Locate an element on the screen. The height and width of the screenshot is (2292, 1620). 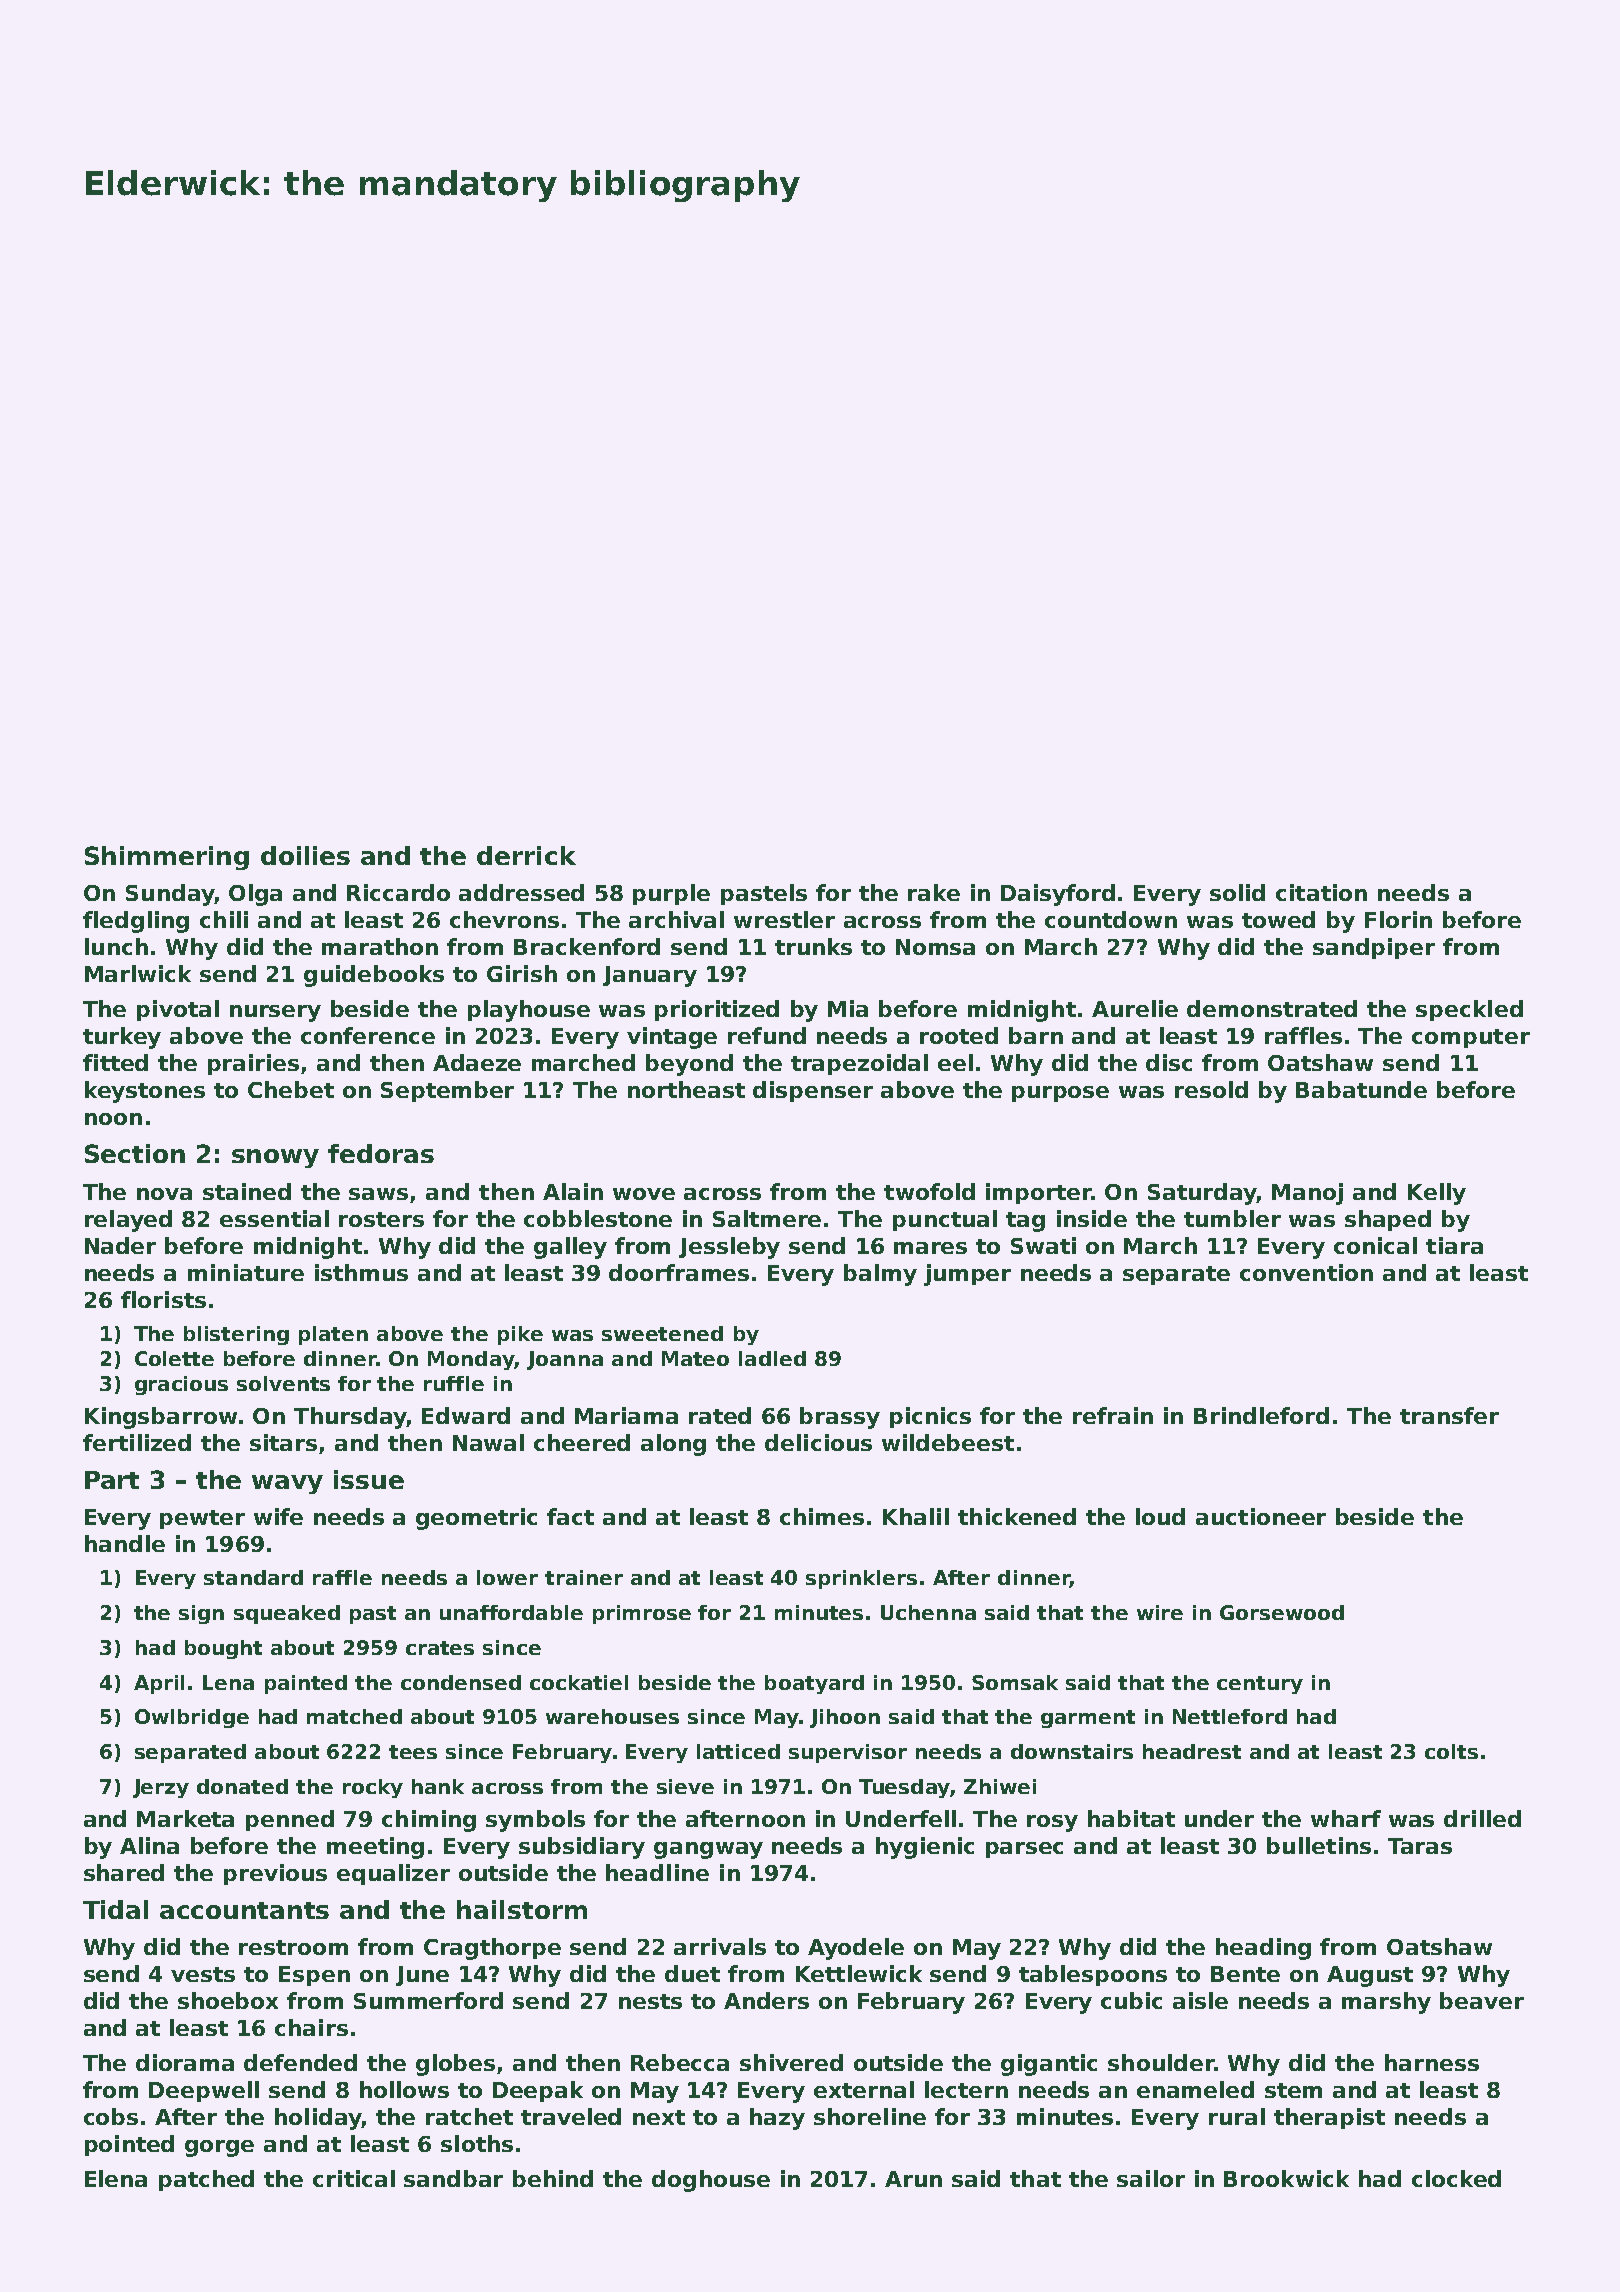
derrick is located at coordinates (526, 855).
